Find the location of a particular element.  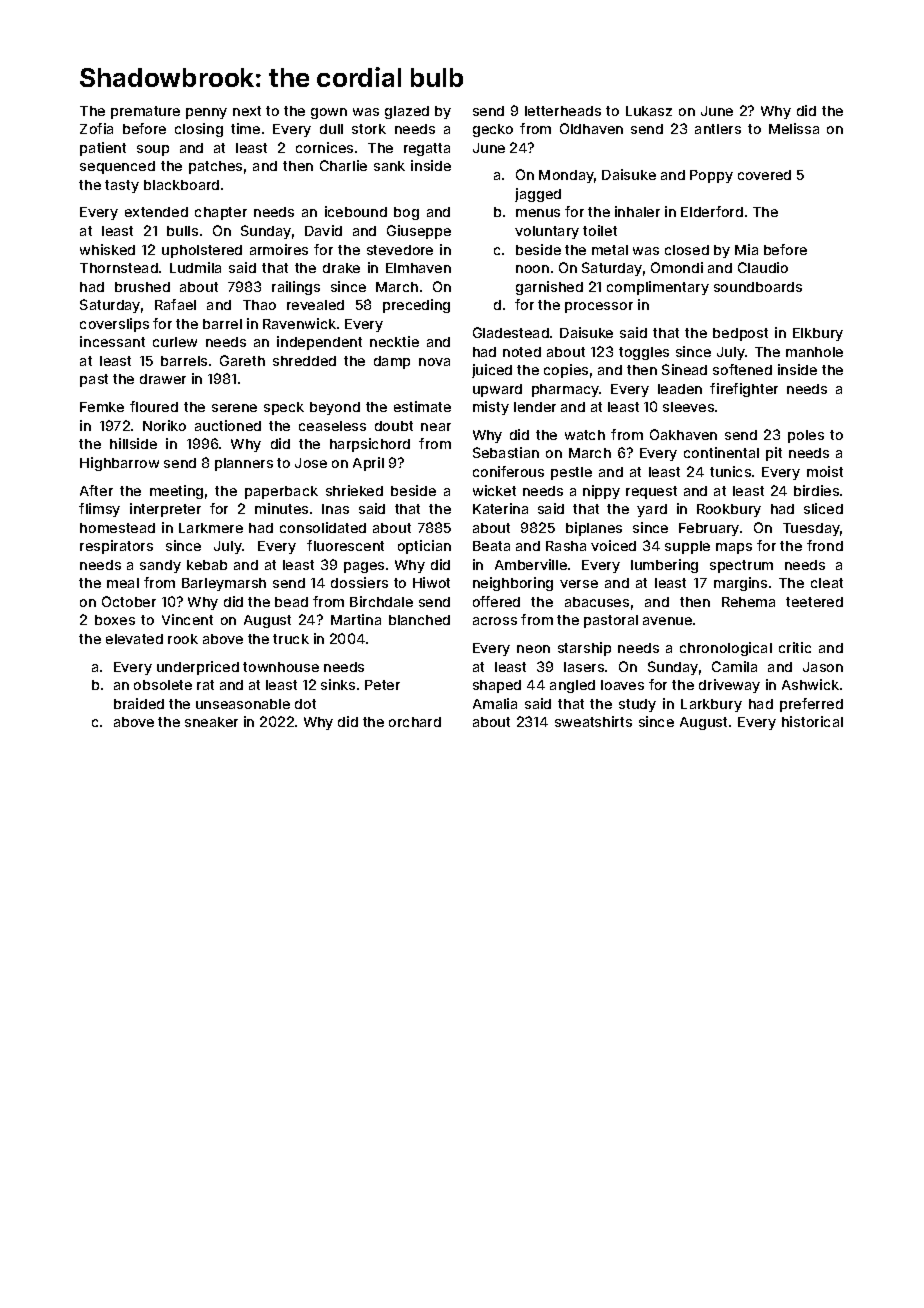

sweatshirts is located at coordinates (593, 721).
